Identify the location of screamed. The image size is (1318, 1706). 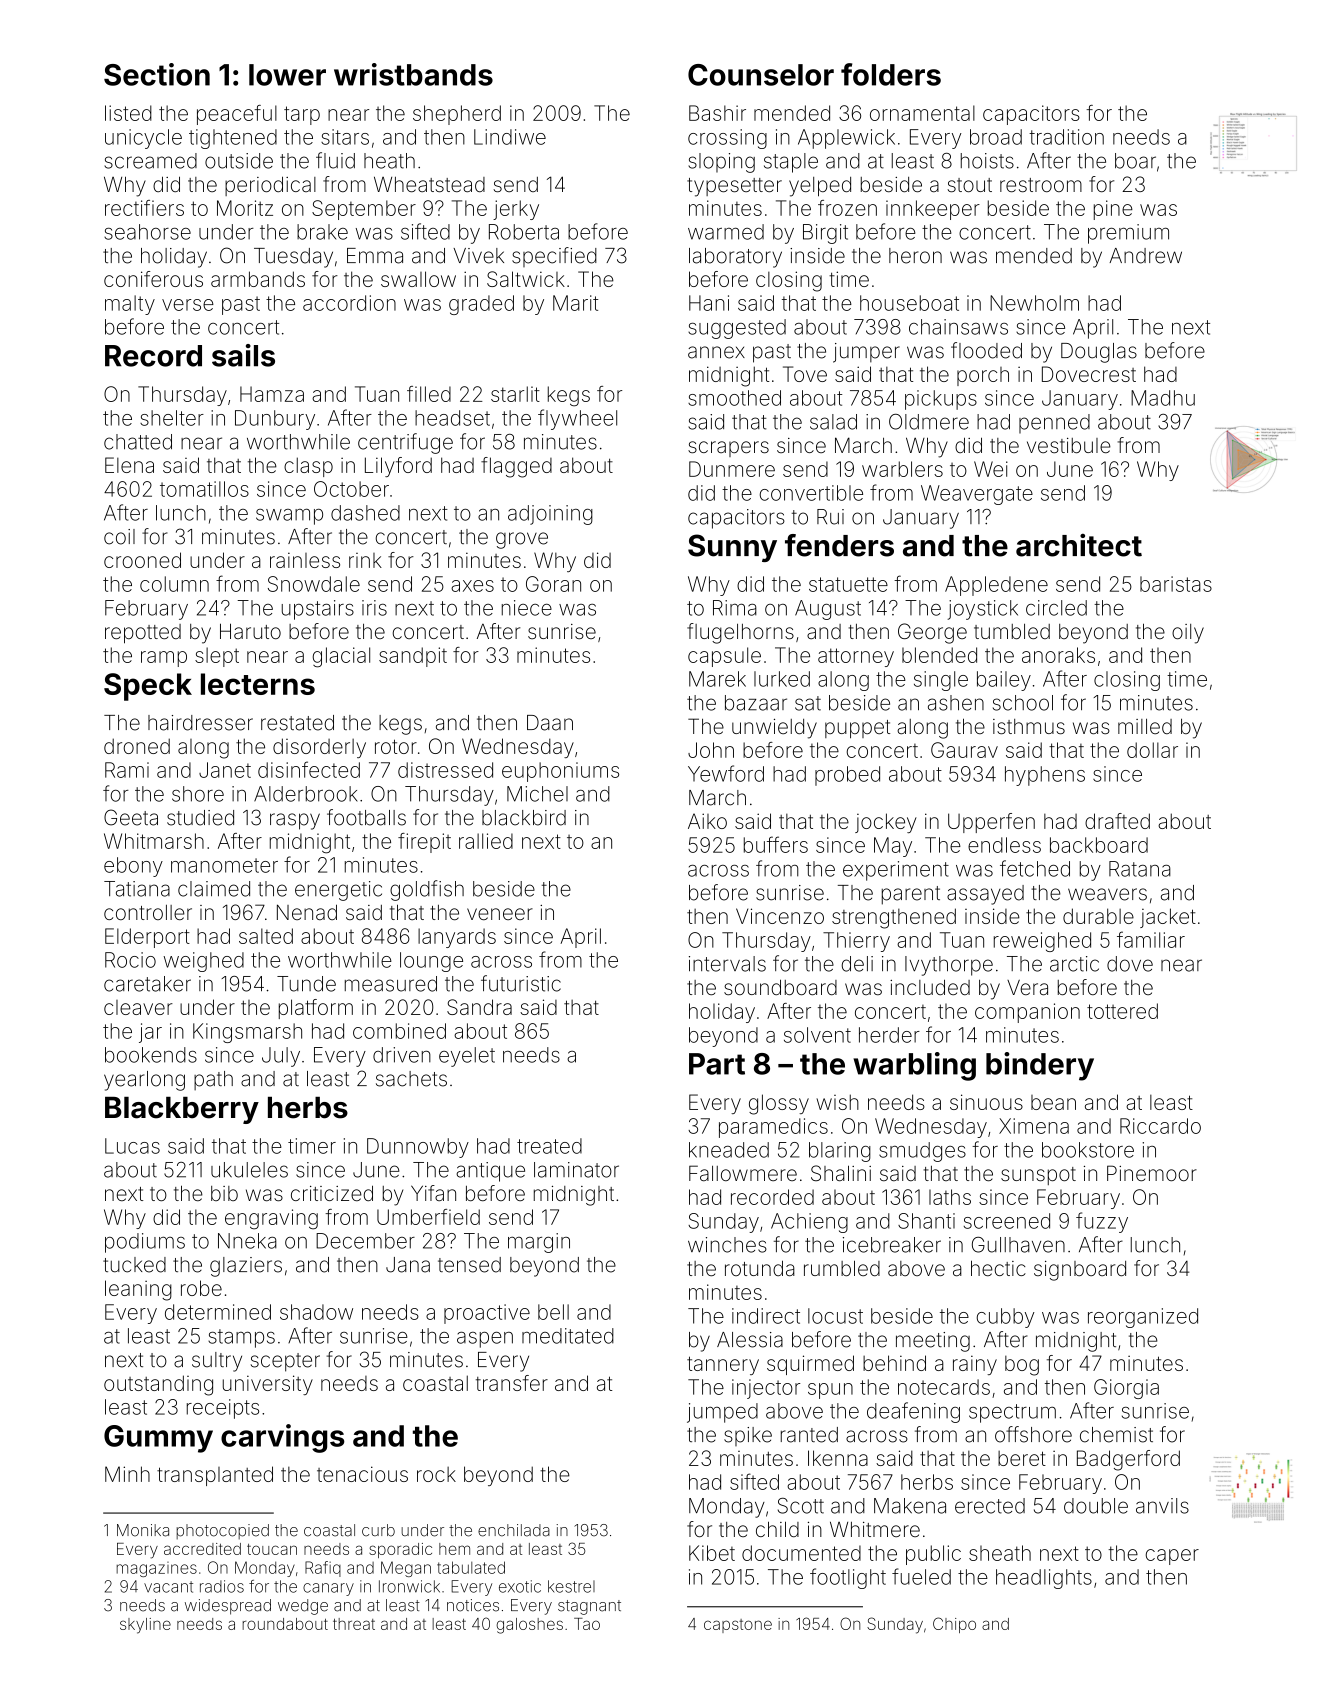
(150, 161).
